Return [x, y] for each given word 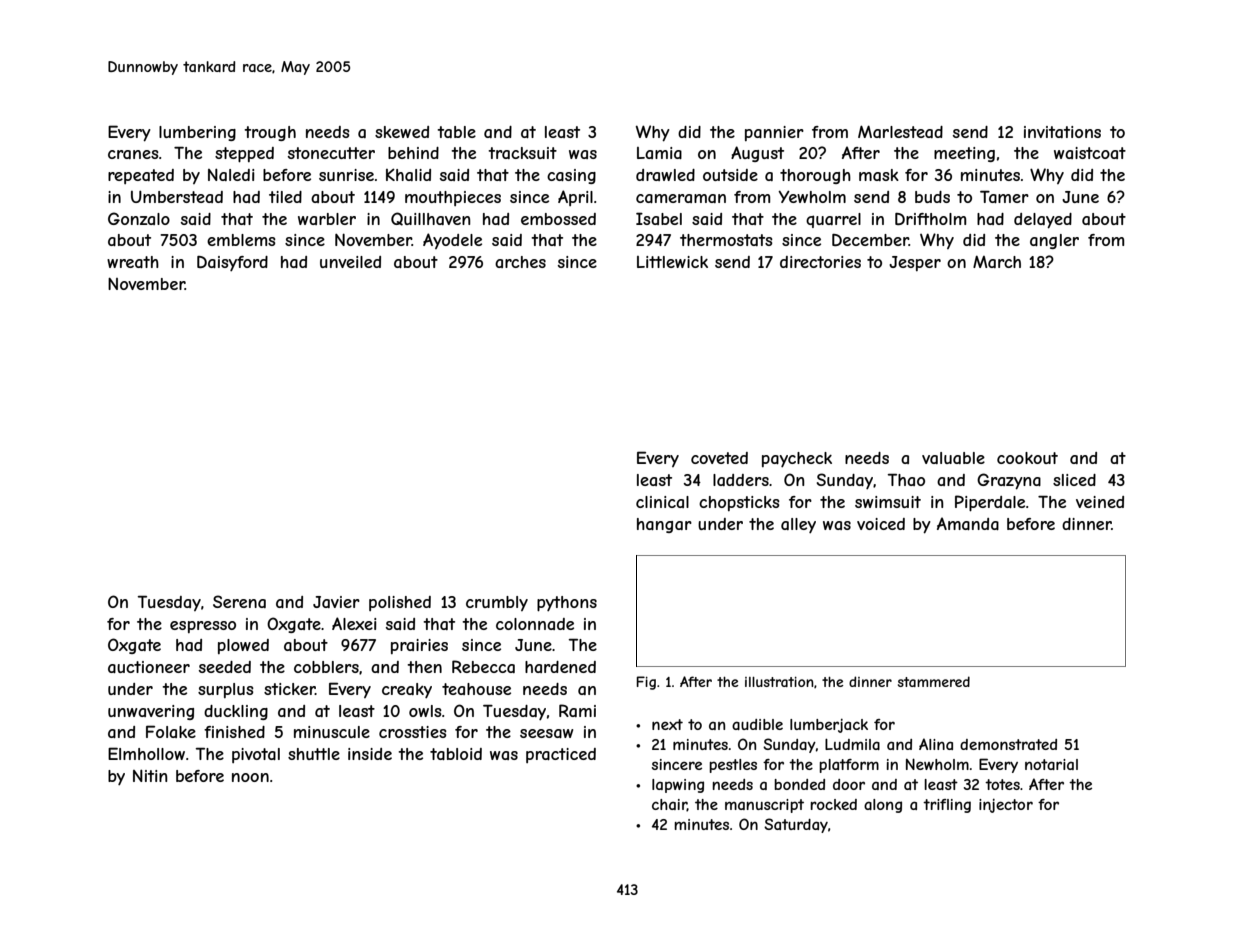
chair [669, 805]
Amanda [968, 523]
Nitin [150, 775]
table [456, 132]
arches [520, 262]
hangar [664, 525]
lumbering [197, 133]
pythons [567, 604]
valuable [953, 458]
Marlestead [900, 131]
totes [1002, 784]
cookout [1027, 458]
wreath [133, 262]
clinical [662, 502]
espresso [203, 627]
